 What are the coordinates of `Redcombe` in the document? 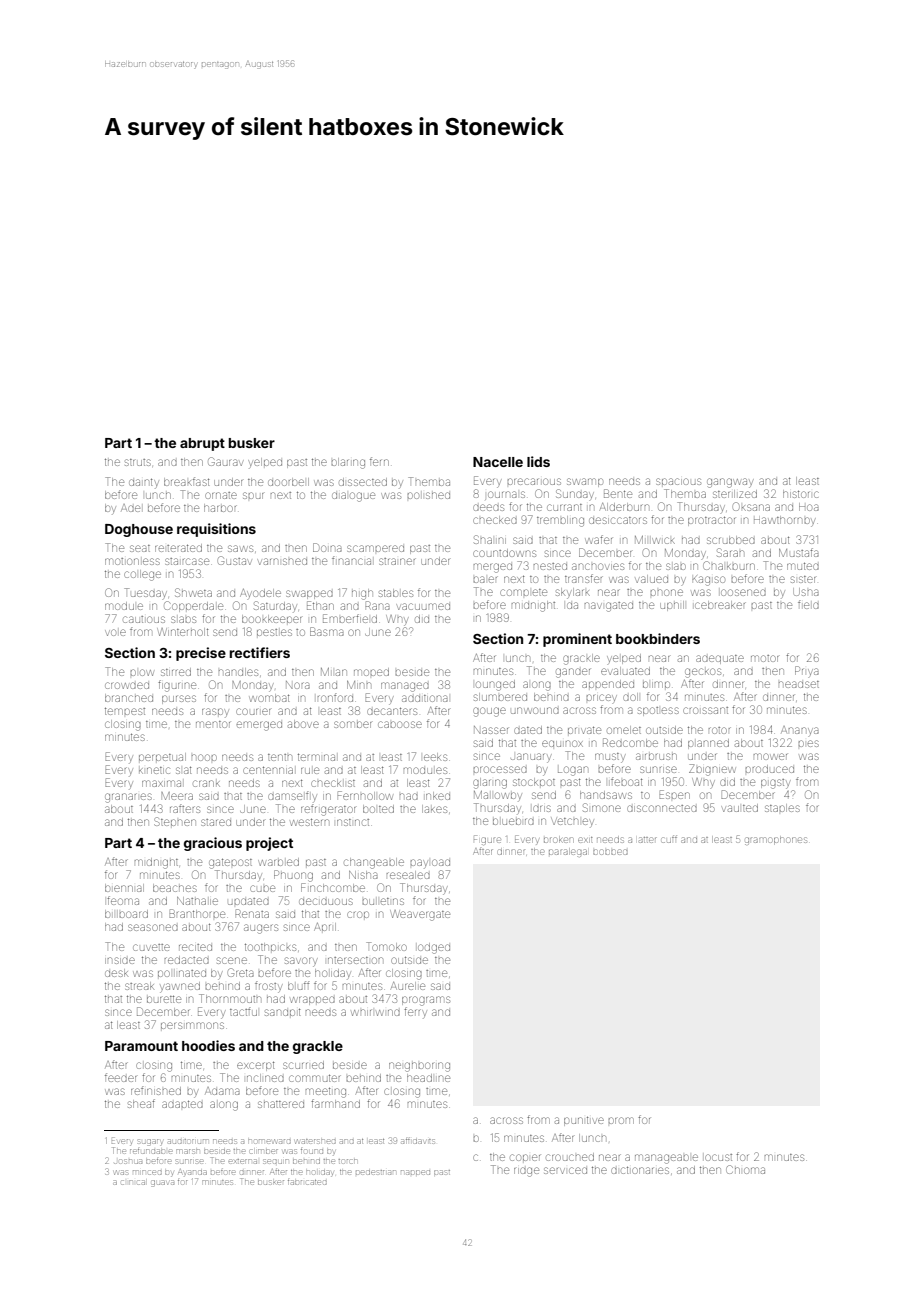 It's located at (630, 742).
